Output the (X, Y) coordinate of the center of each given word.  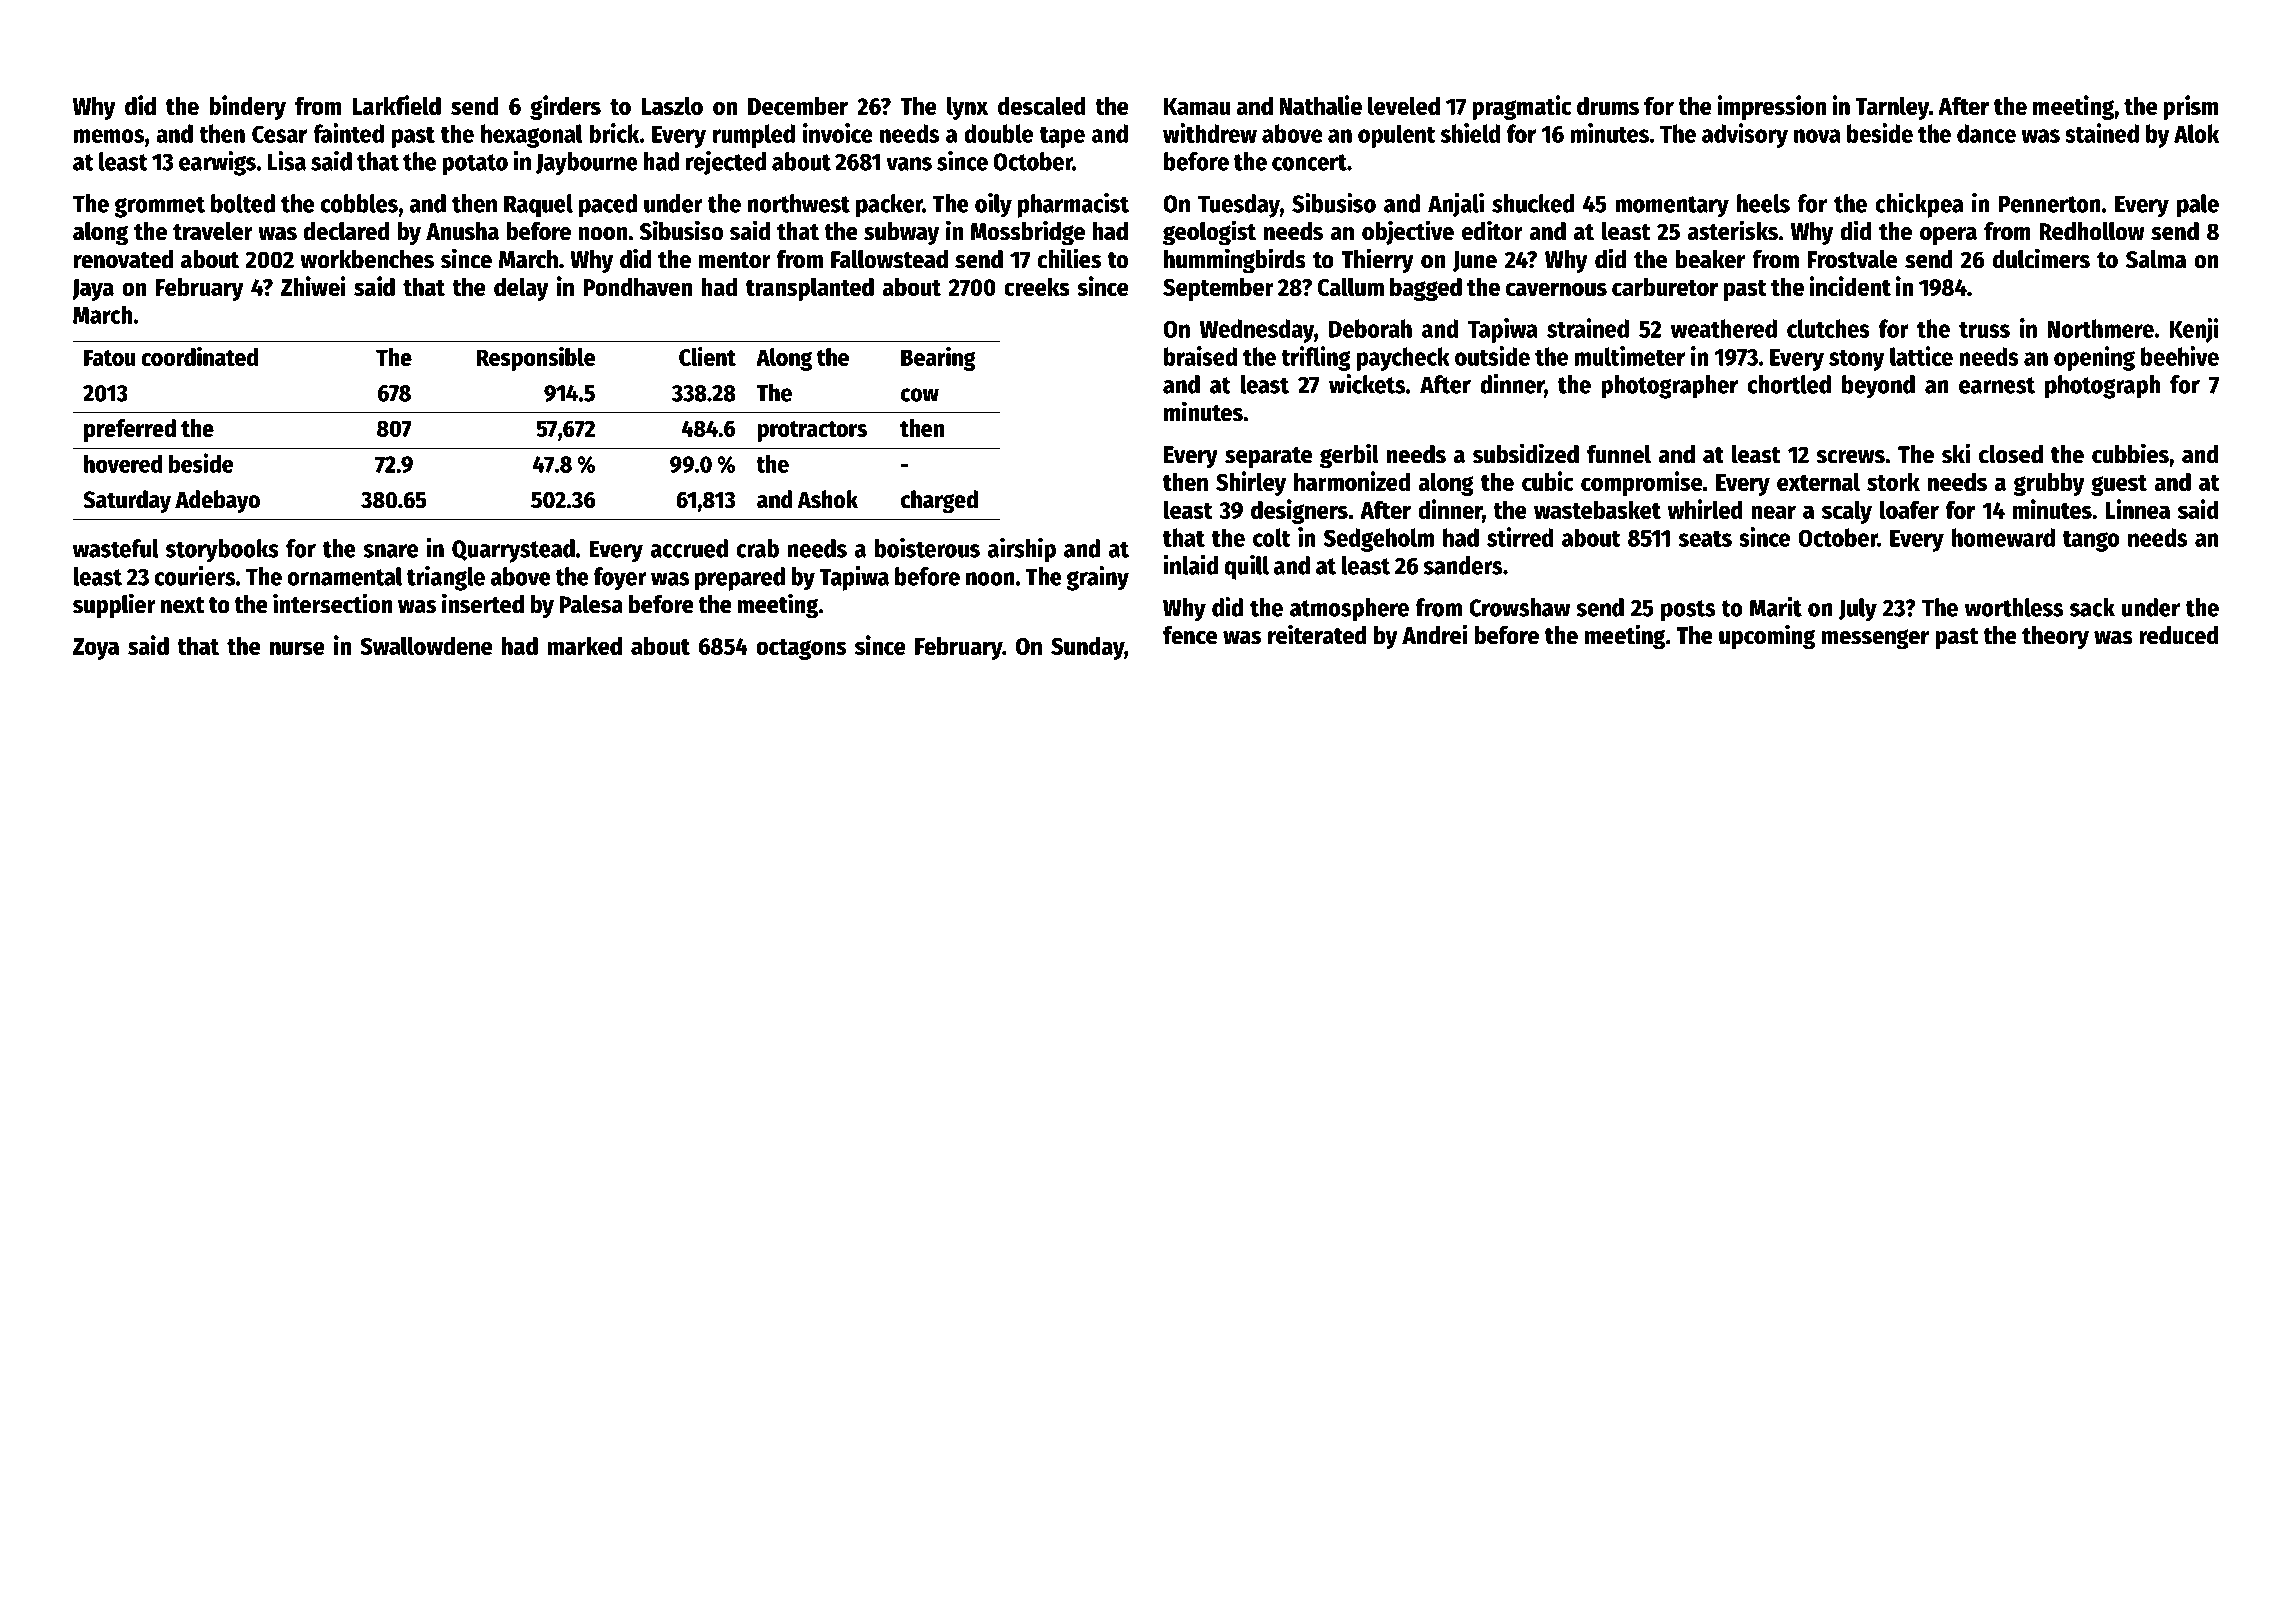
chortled (1789, 384)
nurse (297, 648)
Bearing (938, 358)
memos (109, 136)
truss (1984, 330)
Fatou (110, 357)
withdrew (1210, 133)
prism (2191, 107)
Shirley (1251, 483)
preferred (130, 430)
